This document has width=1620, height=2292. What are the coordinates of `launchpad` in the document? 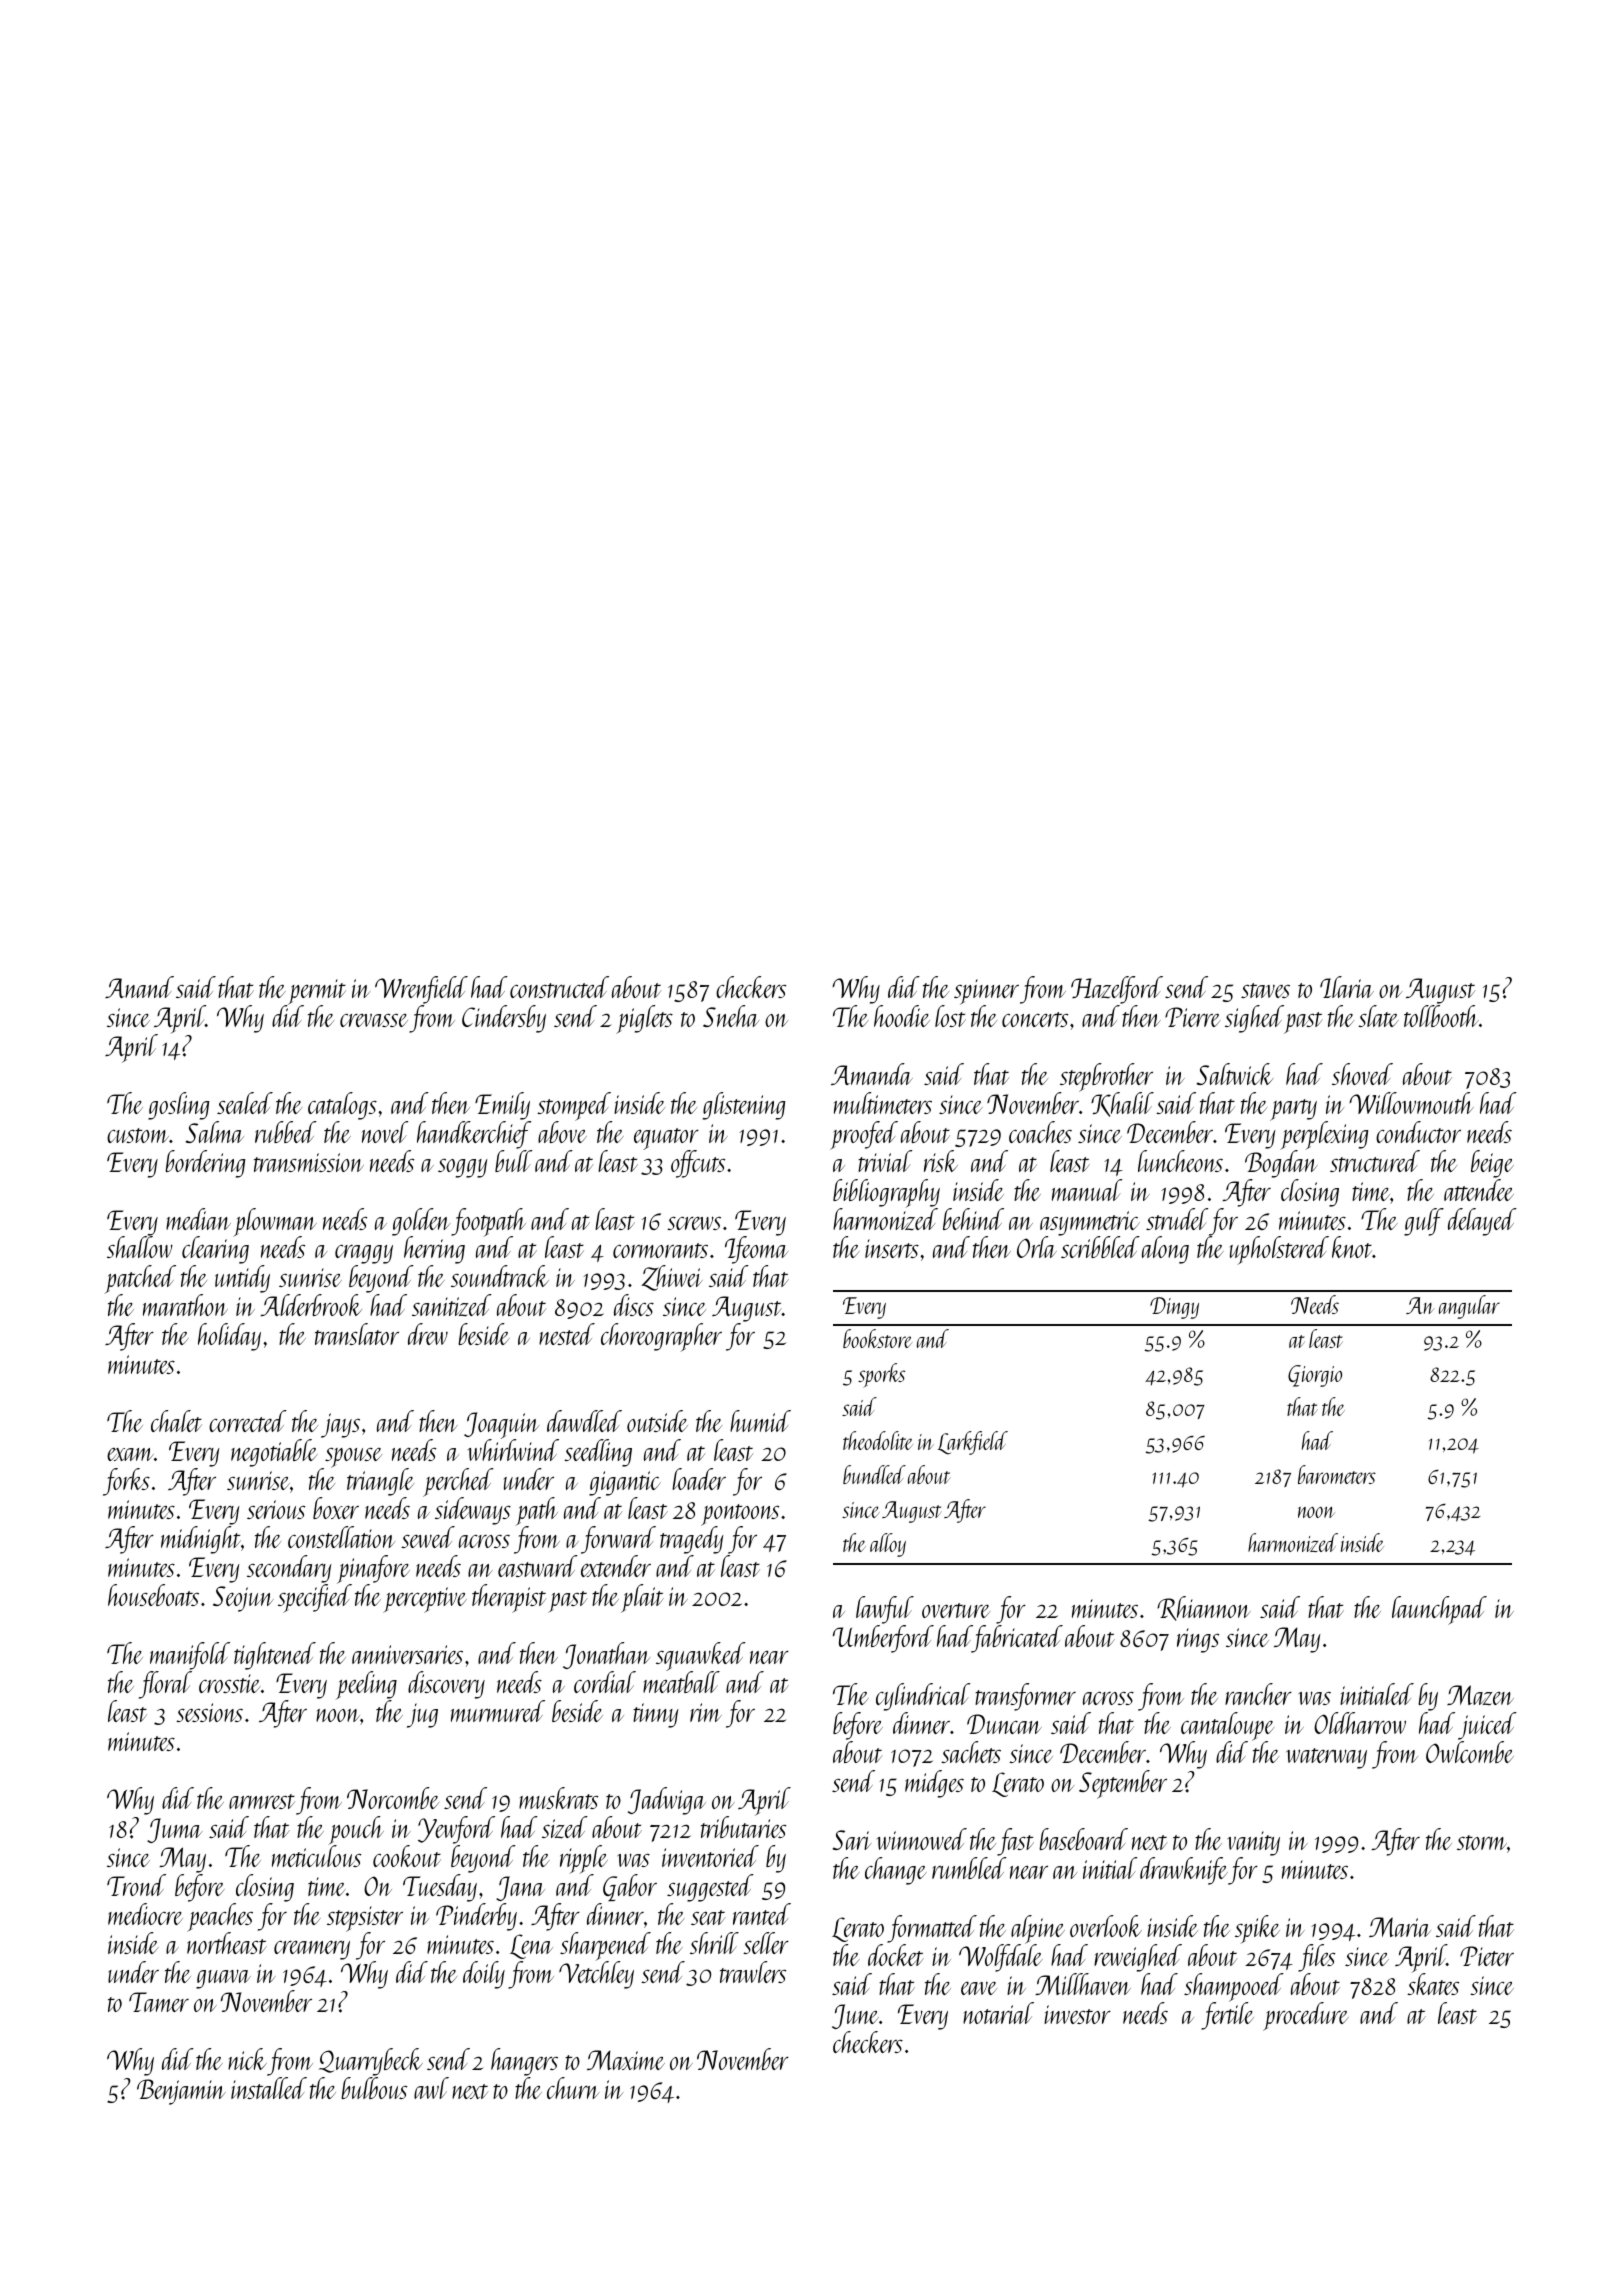 It's located at (1439, 1610).
